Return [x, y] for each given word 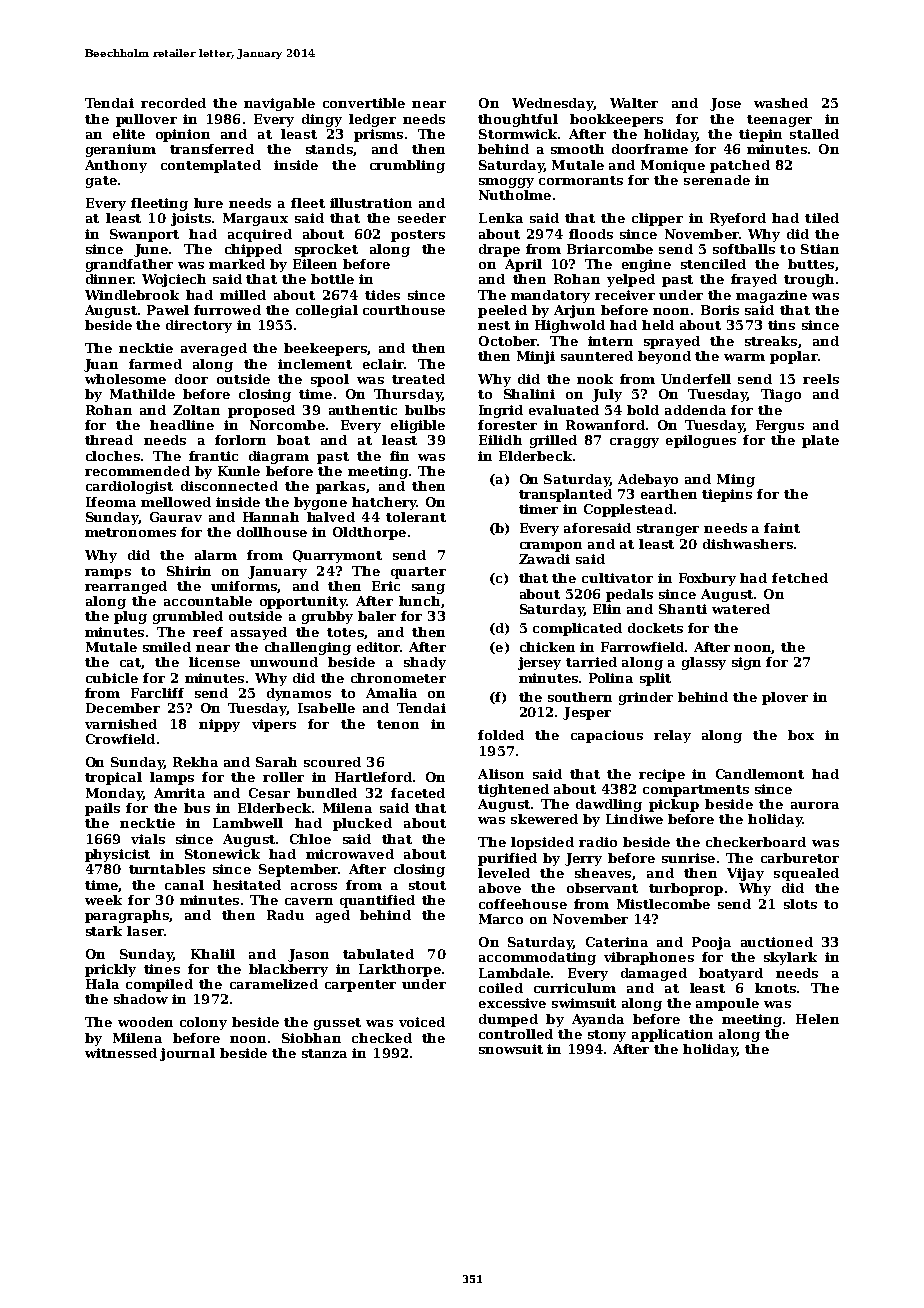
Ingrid [501, 411]
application [672, 1035]
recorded [173, 103]
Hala [102, 984]
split [655, 679]
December [123, 708]
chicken [547, 647]
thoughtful [518, 120]
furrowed [227, 310]
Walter [634, 103]
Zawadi [544, 559]
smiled [167, 647]
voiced [422, 1022]
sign [746, 663]
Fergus [780, 426]
